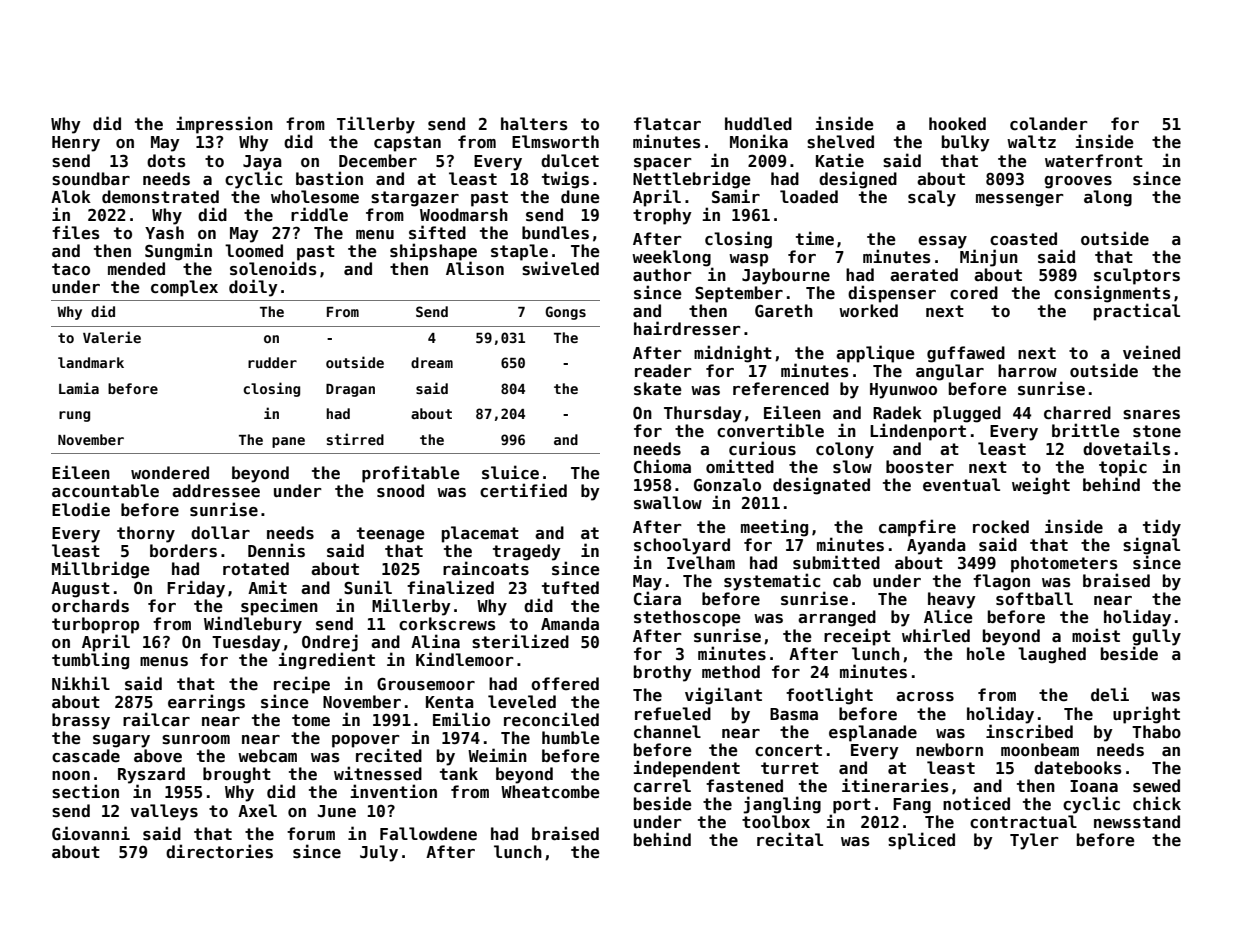 The height and width of the page is (952, 1233). I want to click on rudder, so click(272, 362).
